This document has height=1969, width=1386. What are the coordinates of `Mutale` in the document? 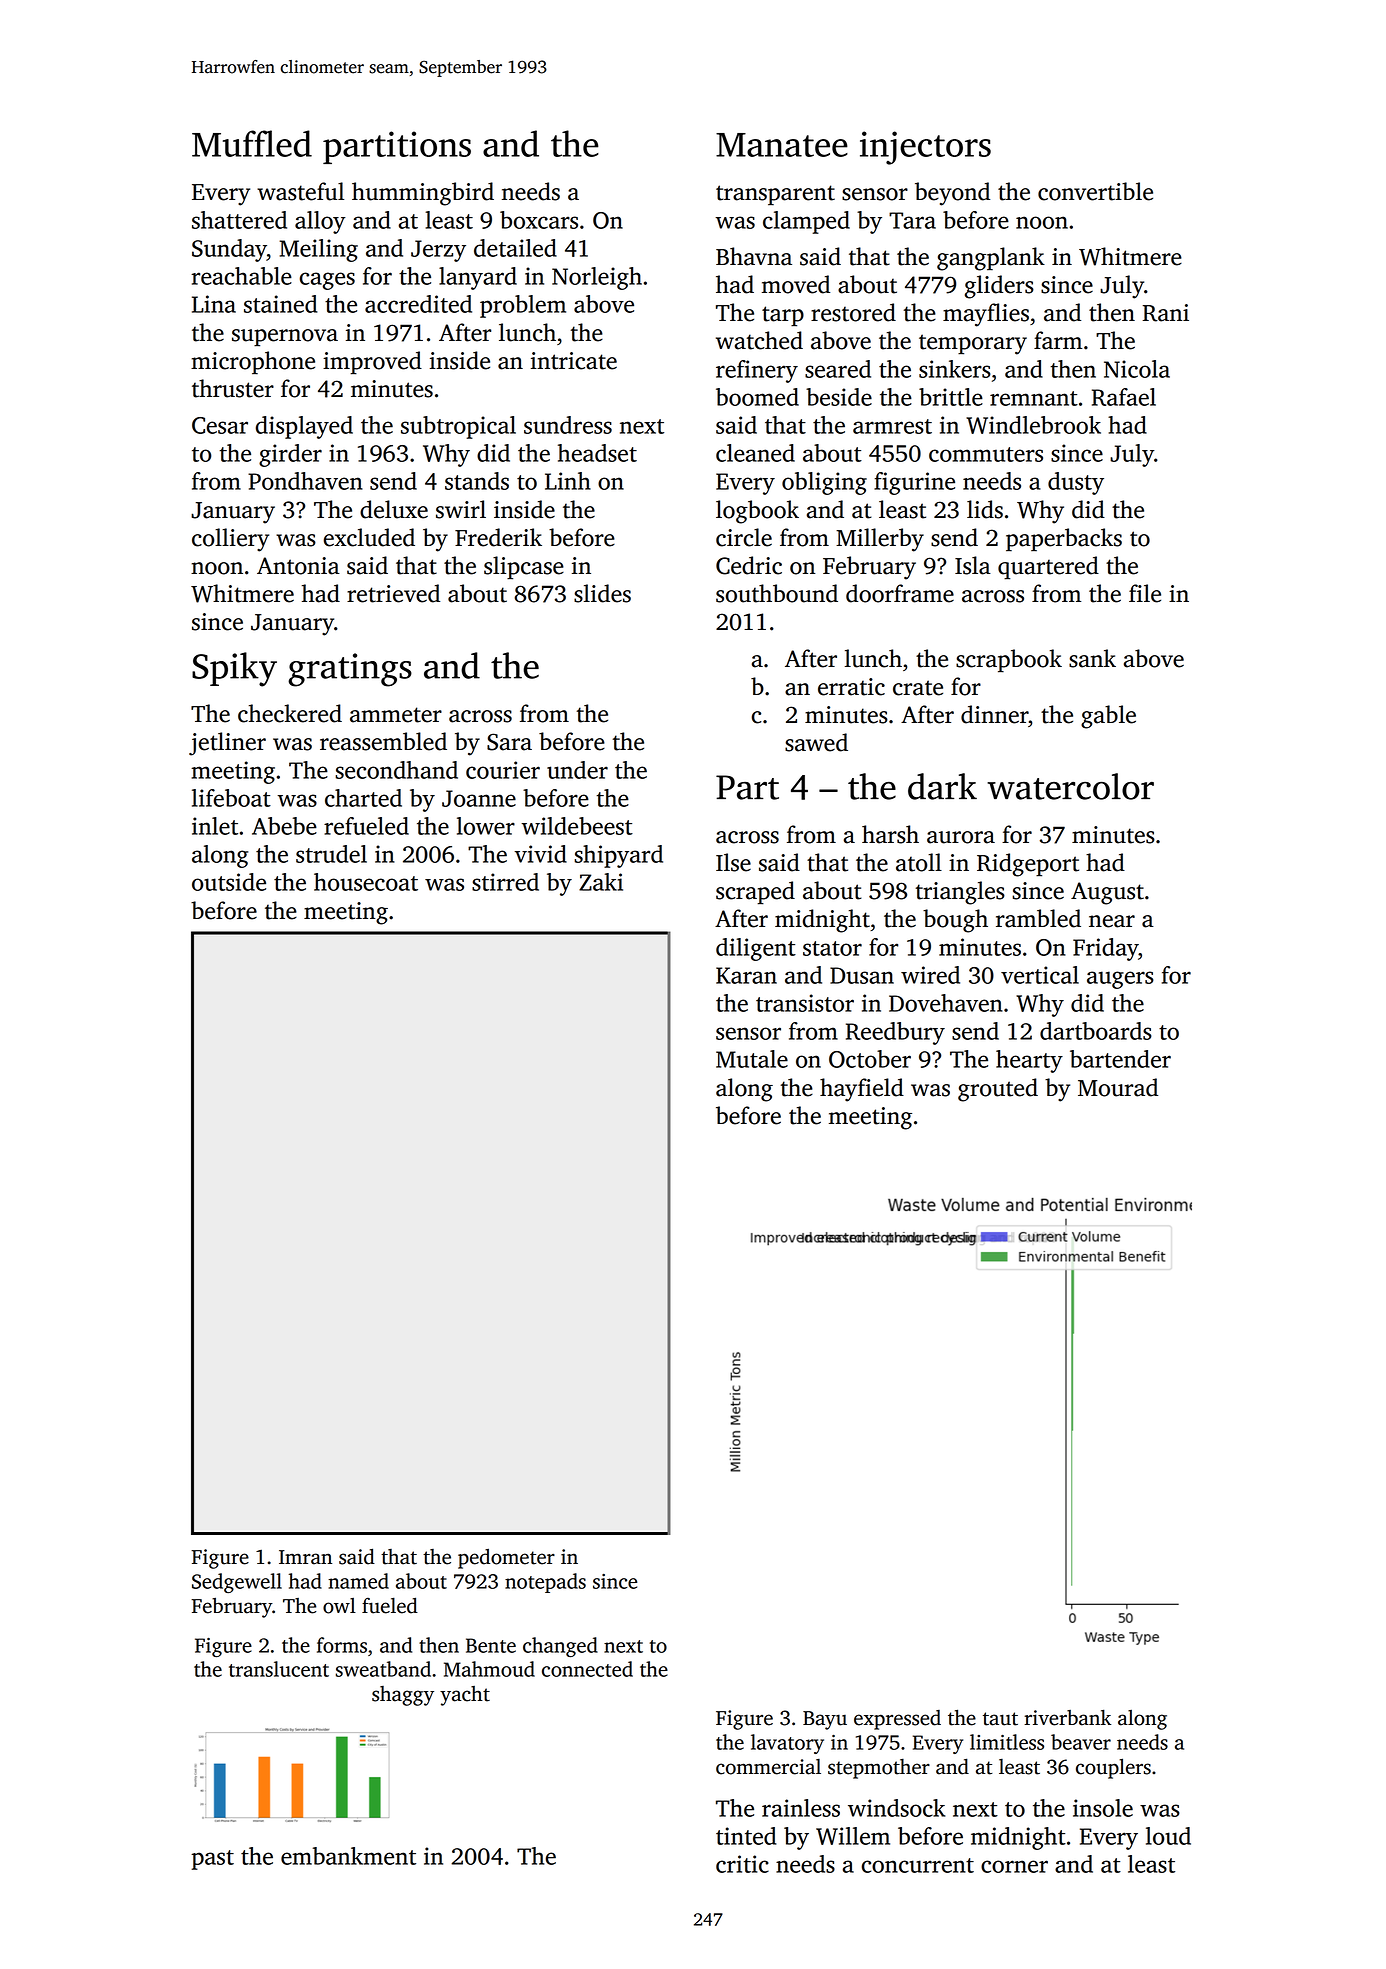 It's located at (752, 1059).
